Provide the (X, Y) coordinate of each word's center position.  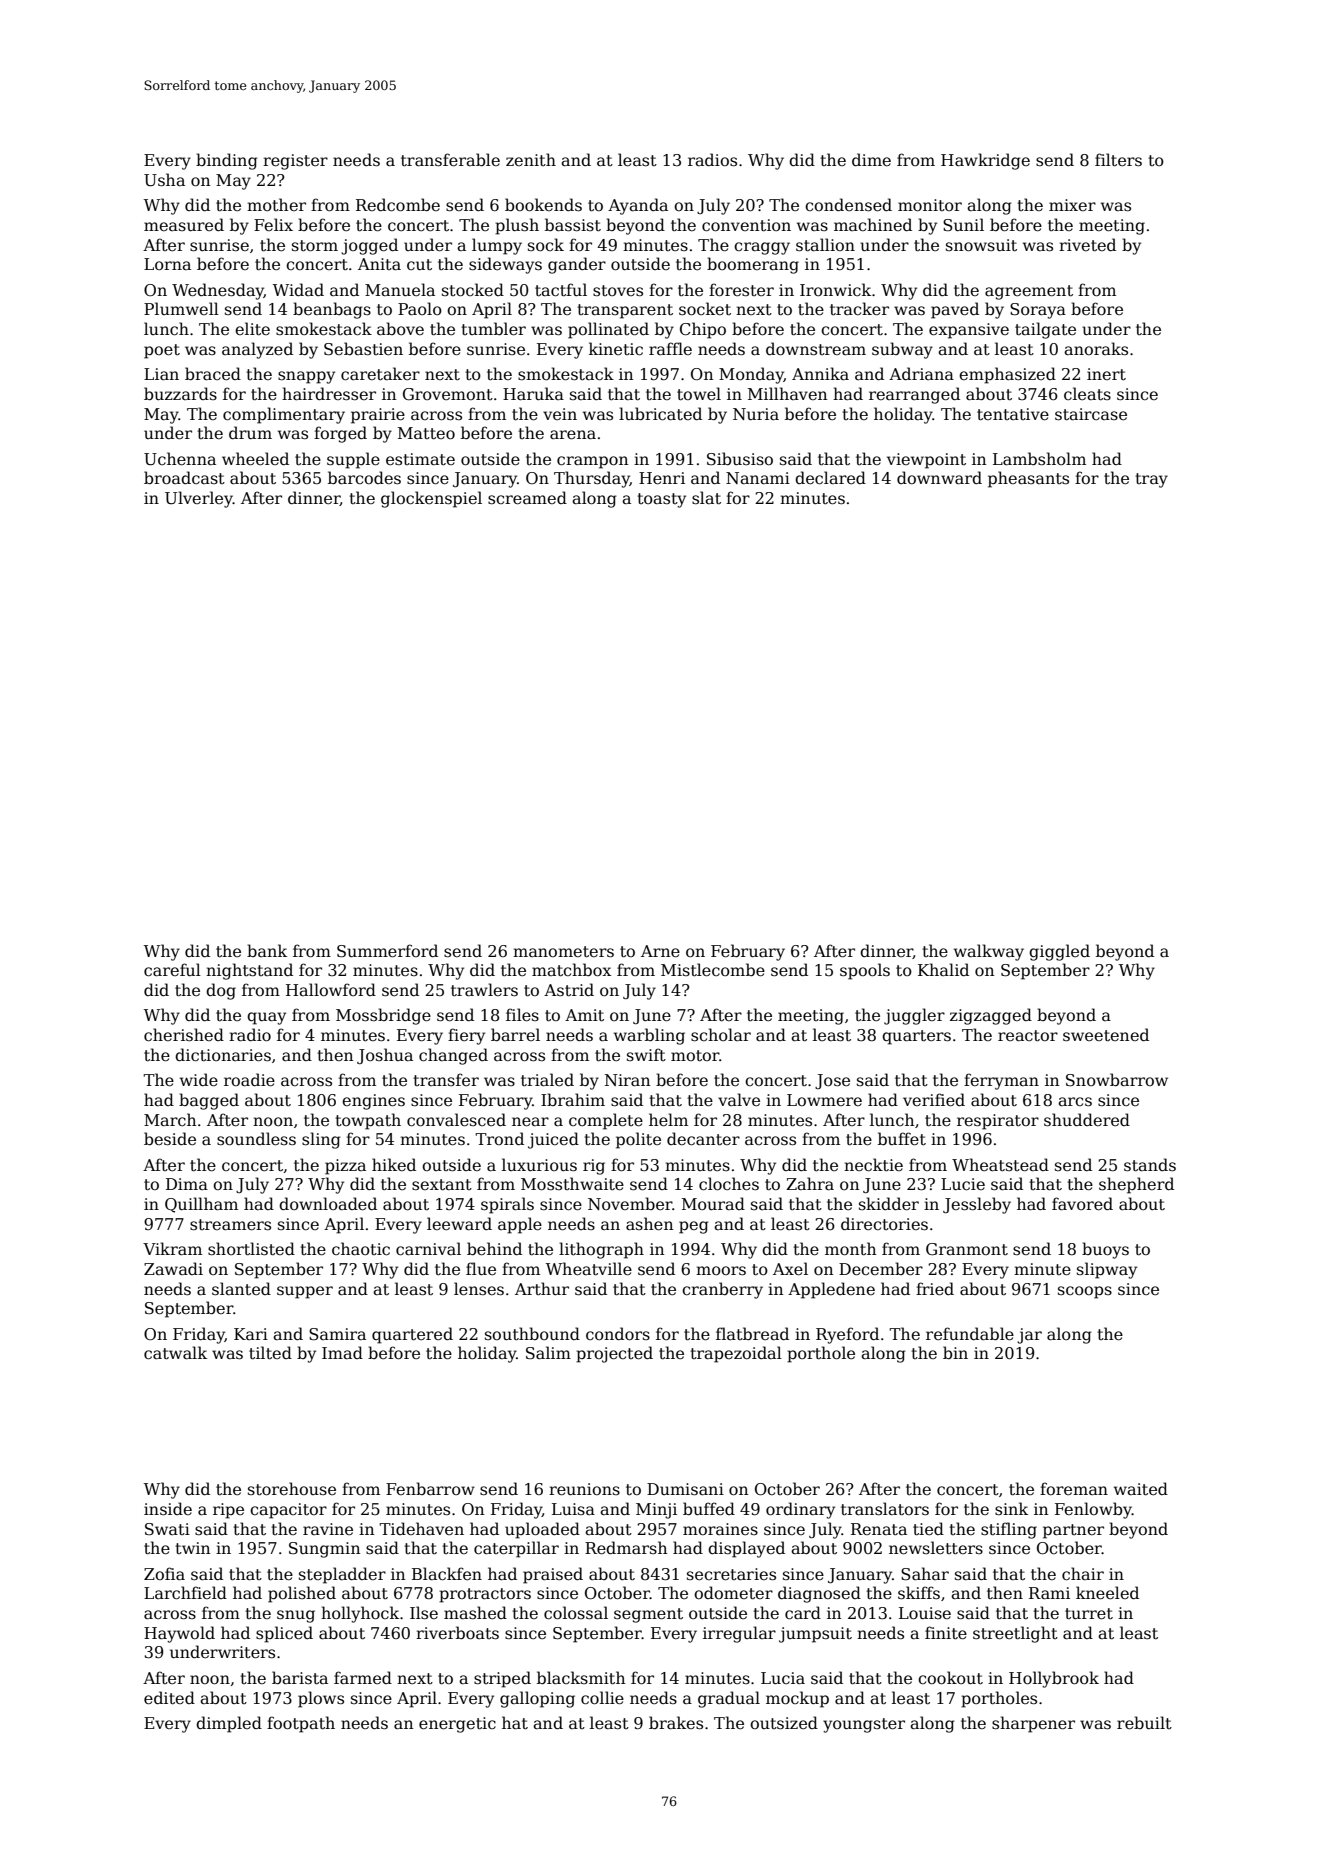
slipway (1107, 1270)
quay (266, 1018)
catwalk (175, 1353)
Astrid (569, 990)
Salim (548, 1353)
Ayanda (638, 206)
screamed (527, 498)
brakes (676, 1723)
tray (1151, 480)
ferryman (1001, 1081)
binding (227, 161)
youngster (864, 1725)
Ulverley (199, 499)
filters (1118, 160)
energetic (457, 1725)
